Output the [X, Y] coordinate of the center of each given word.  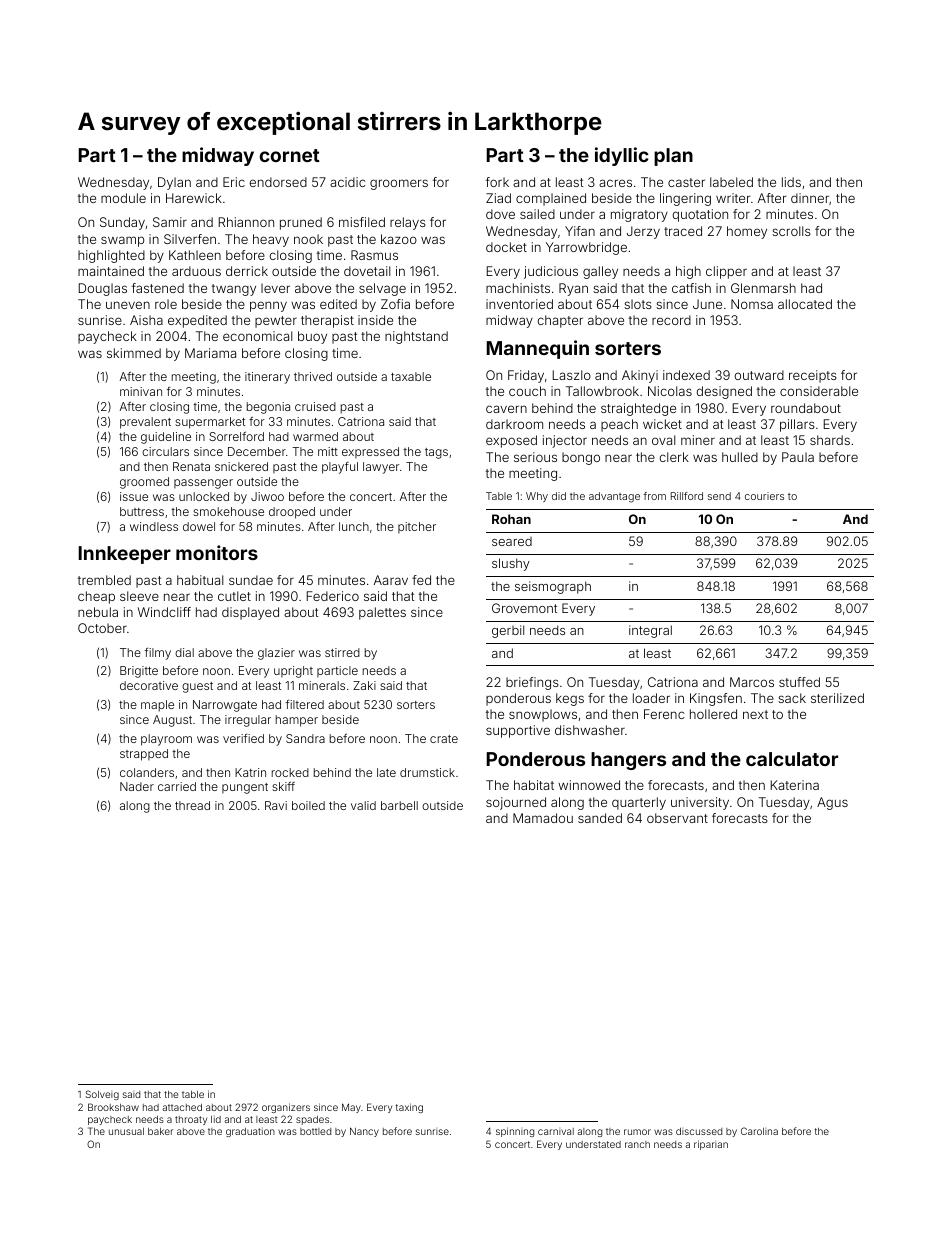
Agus [832, 803]
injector [565, 441]
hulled [740, 457]
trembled [104, 580]
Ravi [276, 805]
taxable [411, 376]
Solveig [102, 1095]
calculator [792, 759]
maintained [111, 271]
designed [724, 392]
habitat [534, 785]
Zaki [364, 685]
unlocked [204, 496]
